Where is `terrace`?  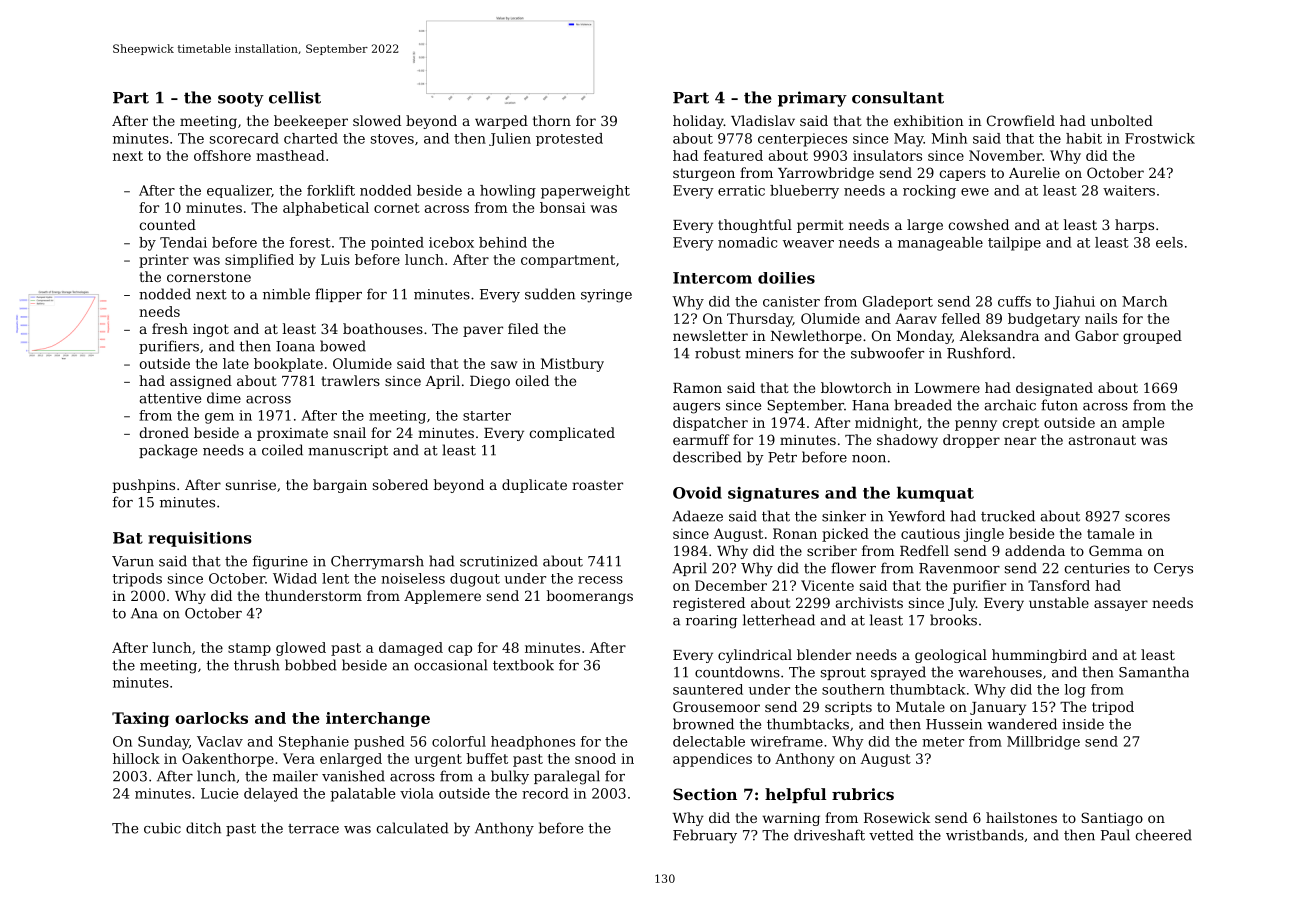
terrace is located at coordinates (313, 829).
